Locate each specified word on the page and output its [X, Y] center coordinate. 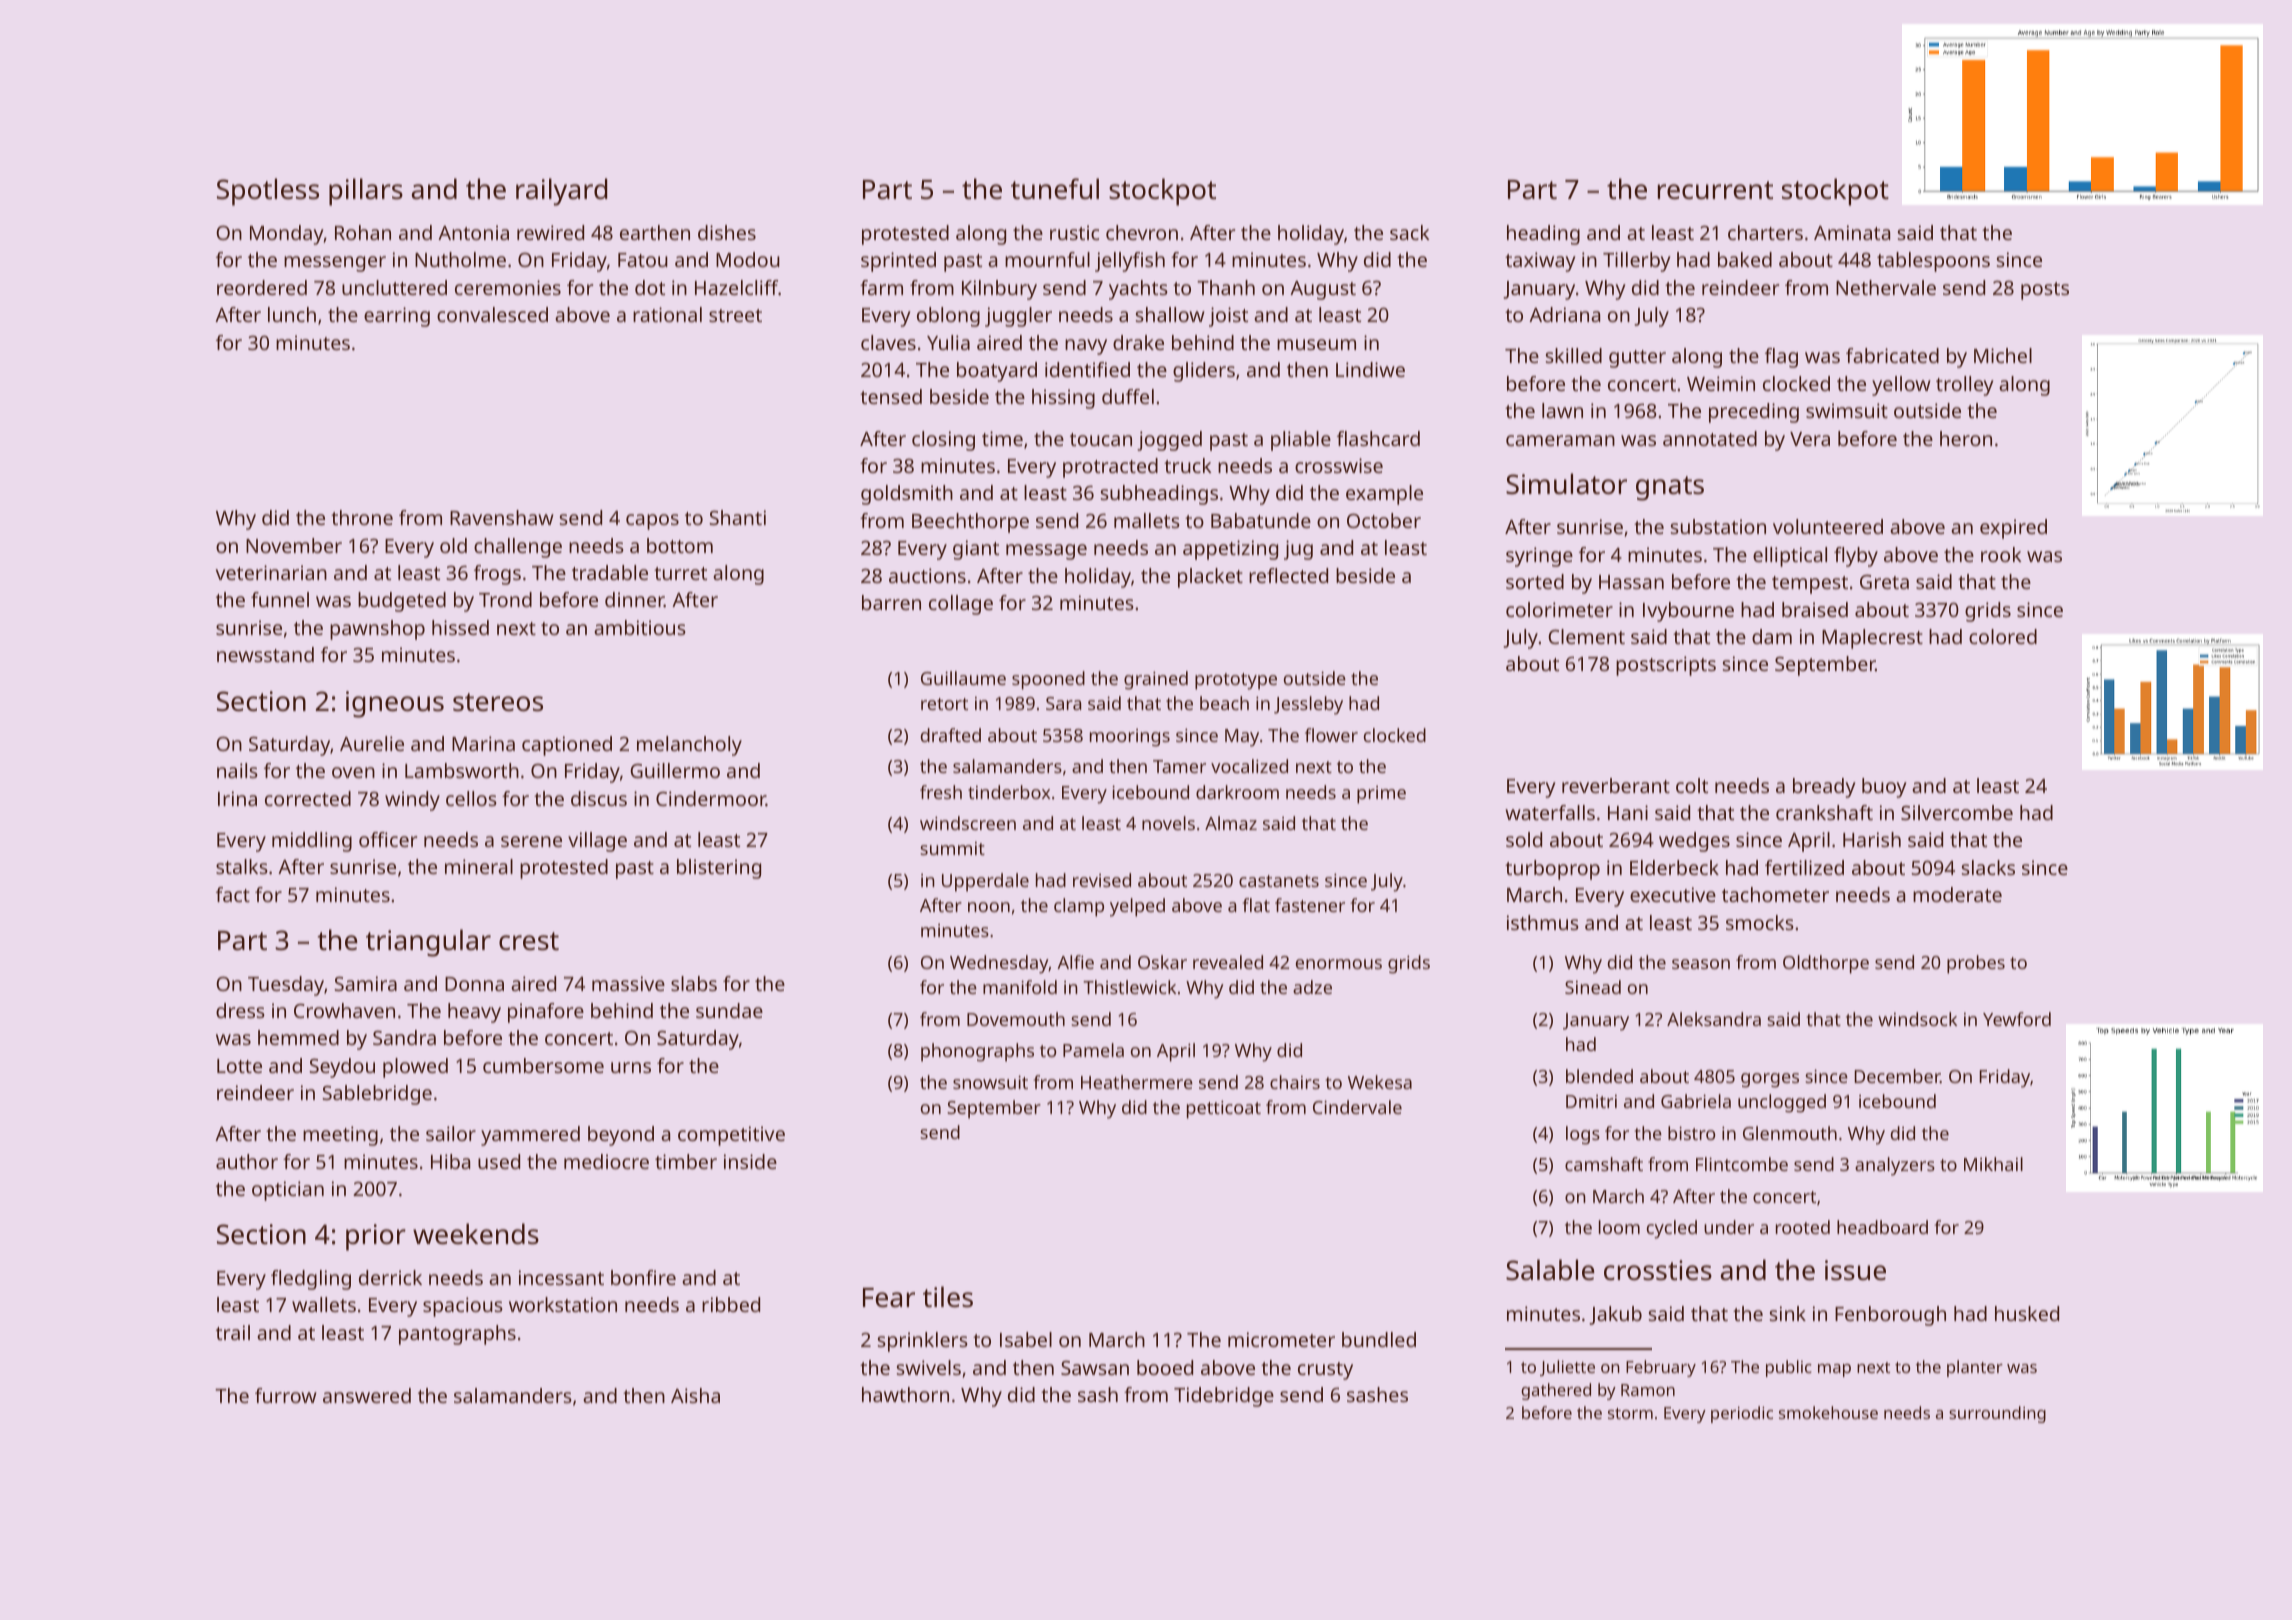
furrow [286, 1395]
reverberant [1616, 785]
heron [1966, 438]
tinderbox [1009, 792]
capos [652, 522]
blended [1599, 1076]
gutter [1637, 359]
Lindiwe [1370, 369]
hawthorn [905, 1394]
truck [1187, 465]
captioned [567, 746]
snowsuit [990, 1082]
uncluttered [394, 287]
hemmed [298, 1037]
